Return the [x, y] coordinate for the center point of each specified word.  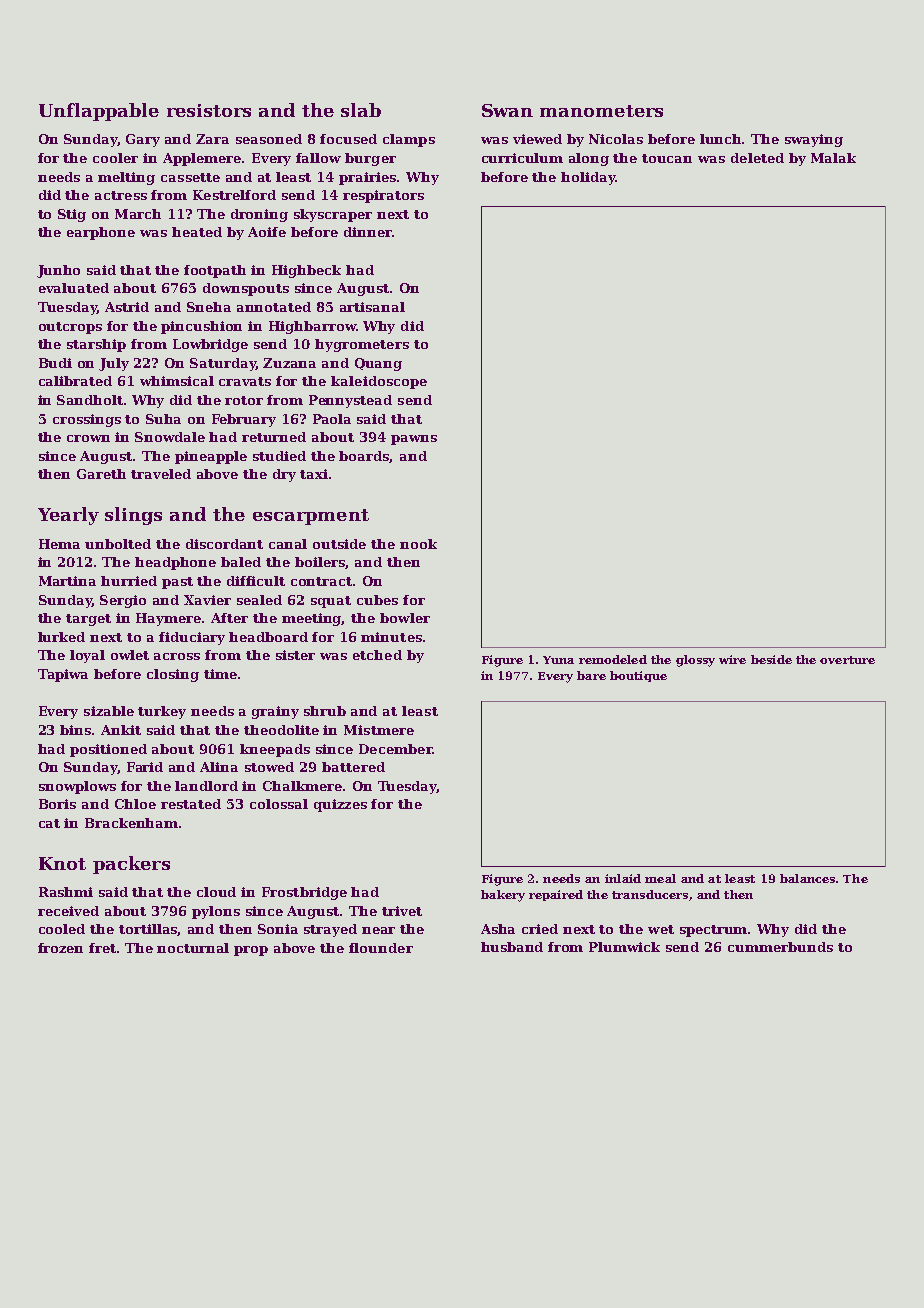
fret [102, 948]
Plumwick [624, 947]
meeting [312, 619]
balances [807, 878]
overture [847, 660]
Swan [507, 110]
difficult [256, 581]
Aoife [267, 232]
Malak [833, 158]
